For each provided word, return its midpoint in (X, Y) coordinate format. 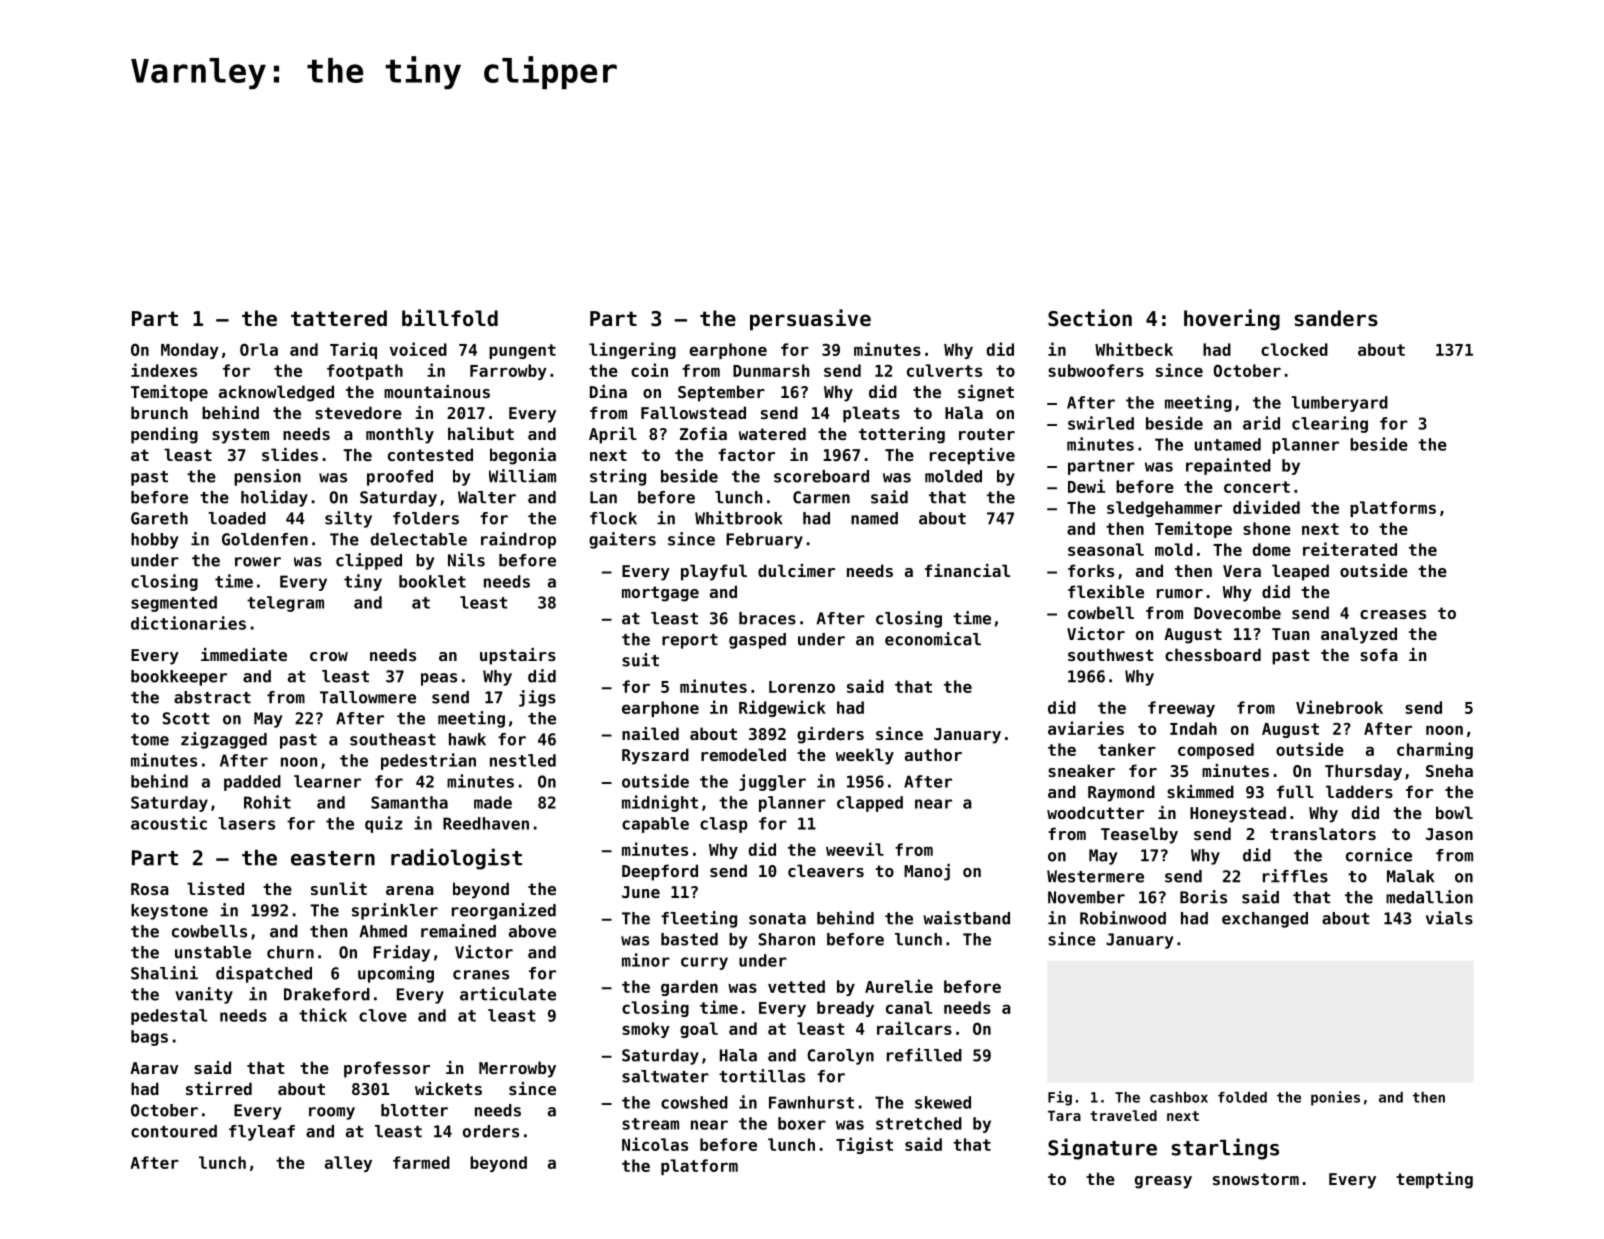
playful (714, 572)
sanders (1336, 318)
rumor (1180, 593)
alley (348, 1164)
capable (655, 825)
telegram (285, 604)
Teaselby (1139, 835)
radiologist (456, 859)
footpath (365, 372)
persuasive (810, 320)
